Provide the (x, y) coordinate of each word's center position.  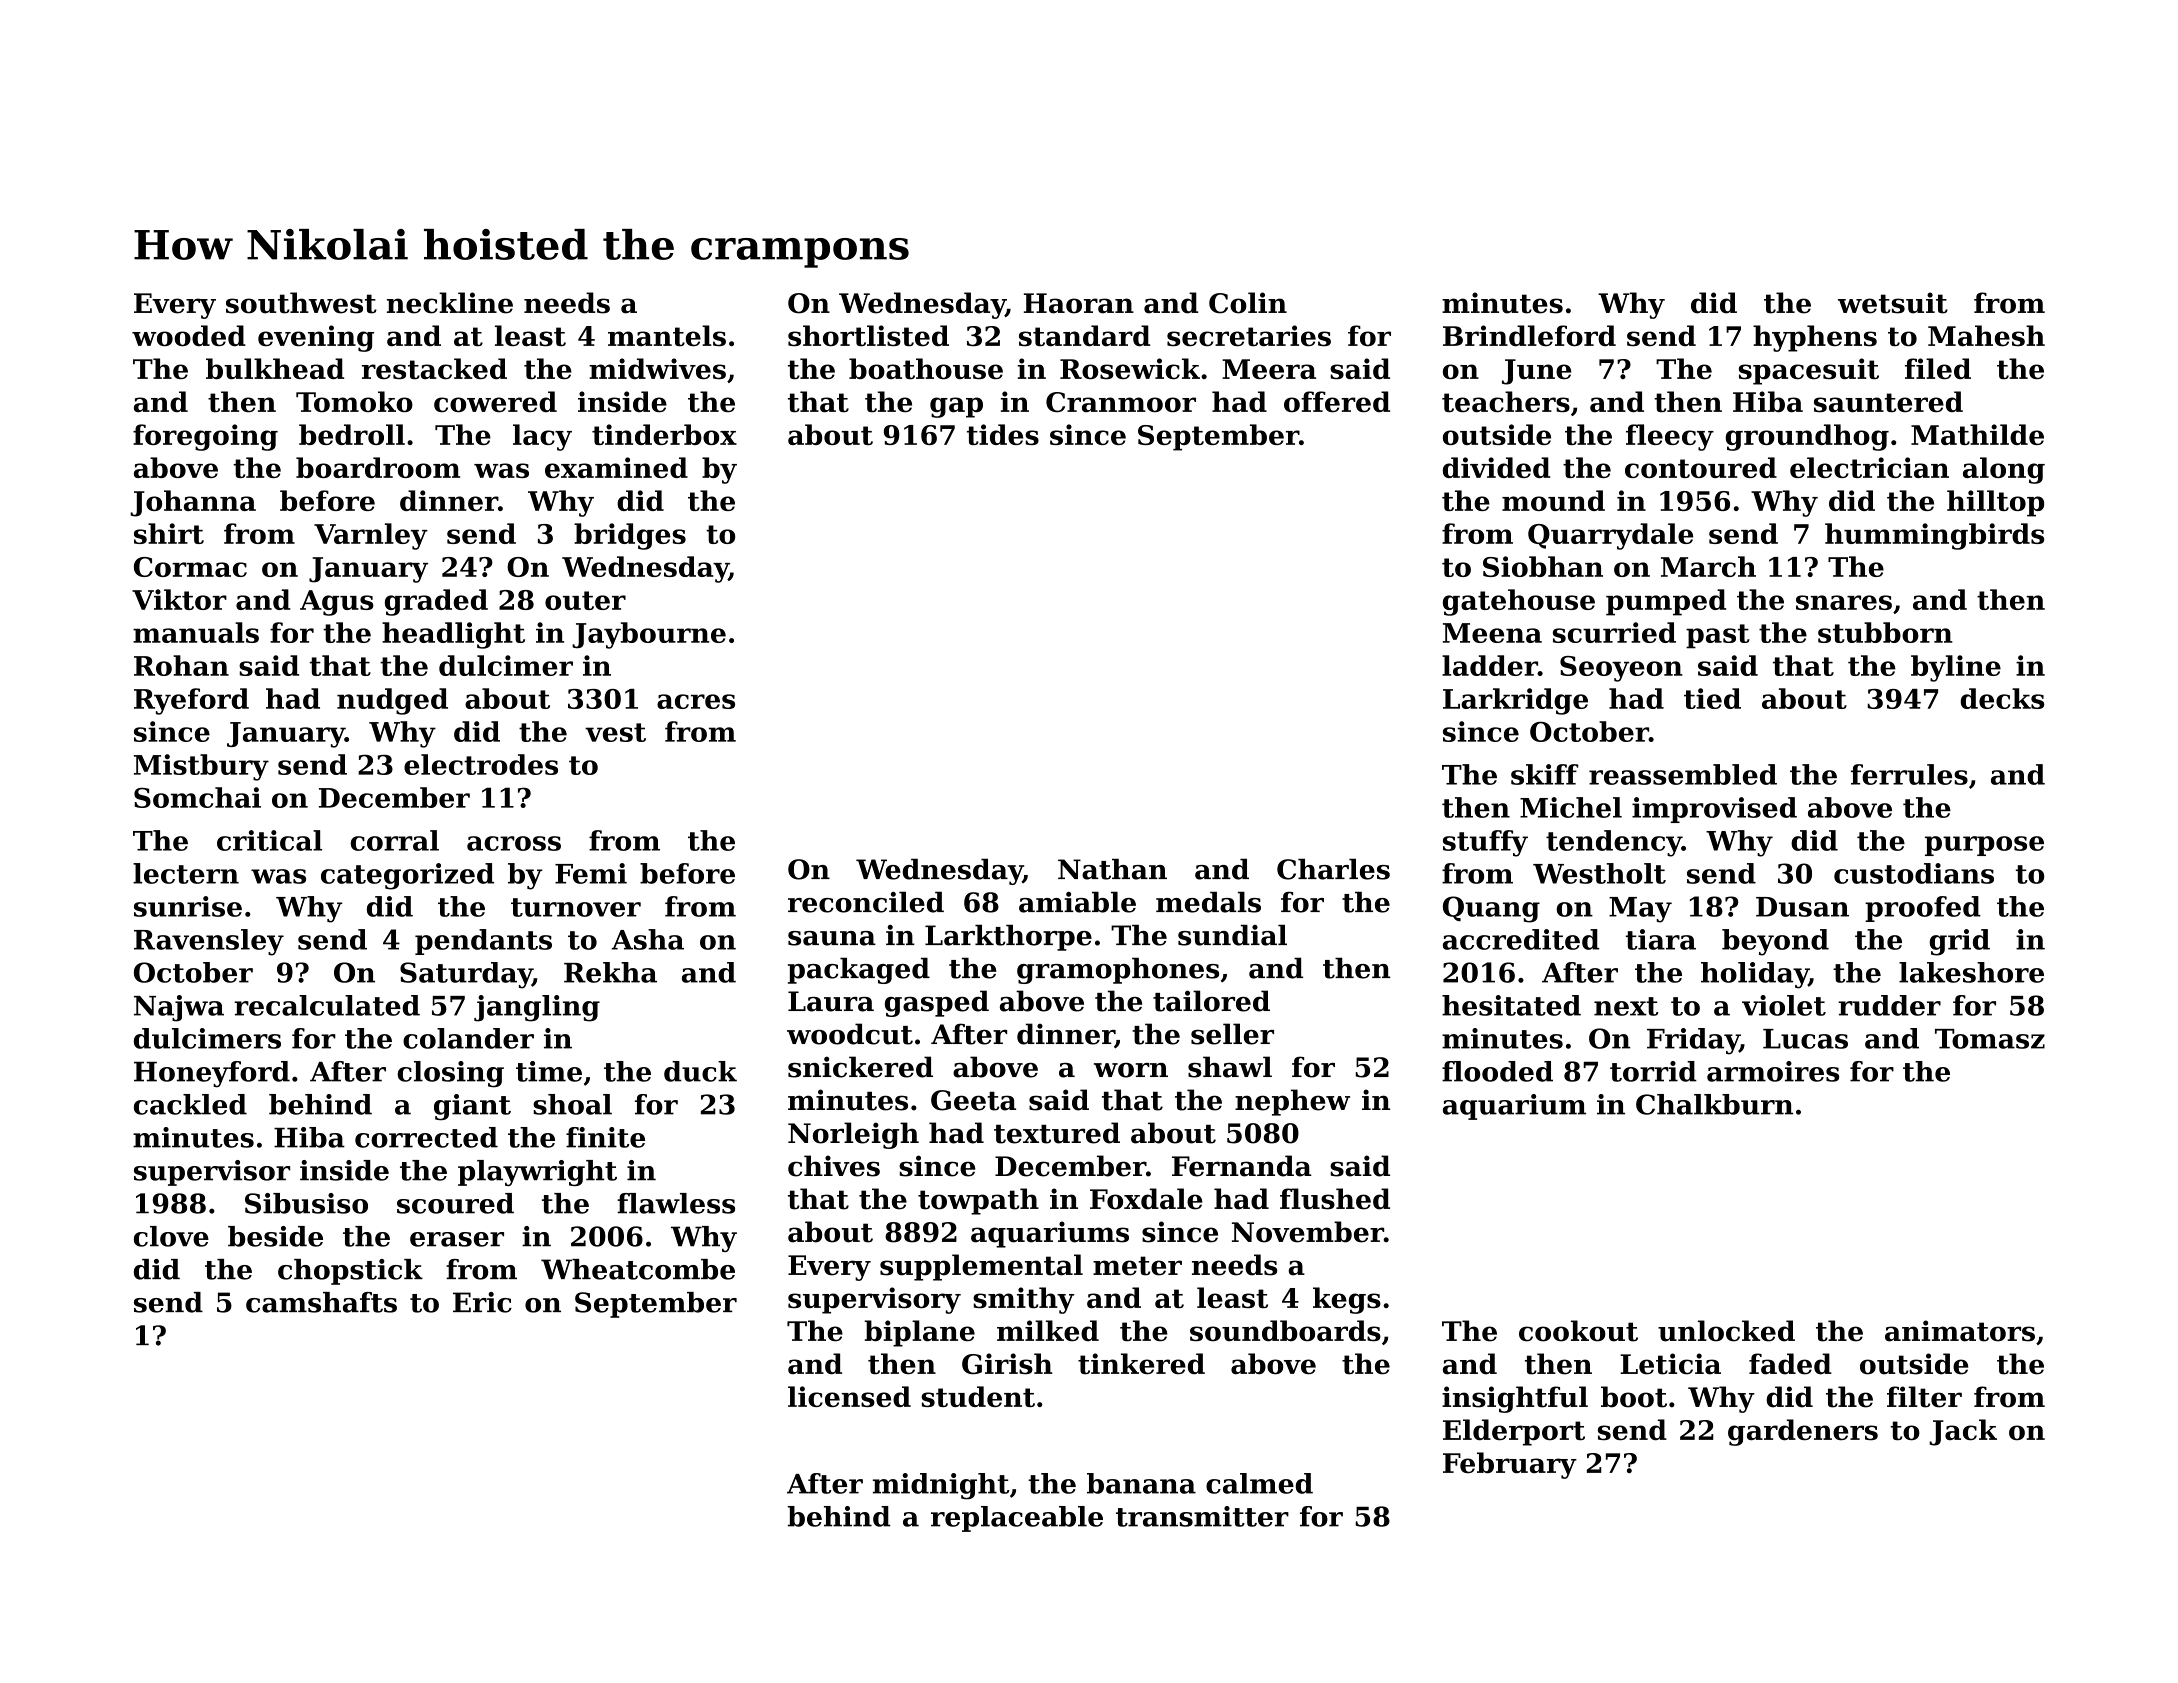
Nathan (1112, 869)
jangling (537, 1008)
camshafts (321, 1302)
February (1510, 1465)
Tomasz (1990, 1039)
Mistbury (201, 767)
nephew (1292, 1102)
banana (1141, 1483)
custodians (1914, 873)
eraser (457, 1239)
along (2004, 470)
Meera (1269, 369)
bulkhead (275, 368)
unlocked (1726, 1331)
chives (834, 1166)
